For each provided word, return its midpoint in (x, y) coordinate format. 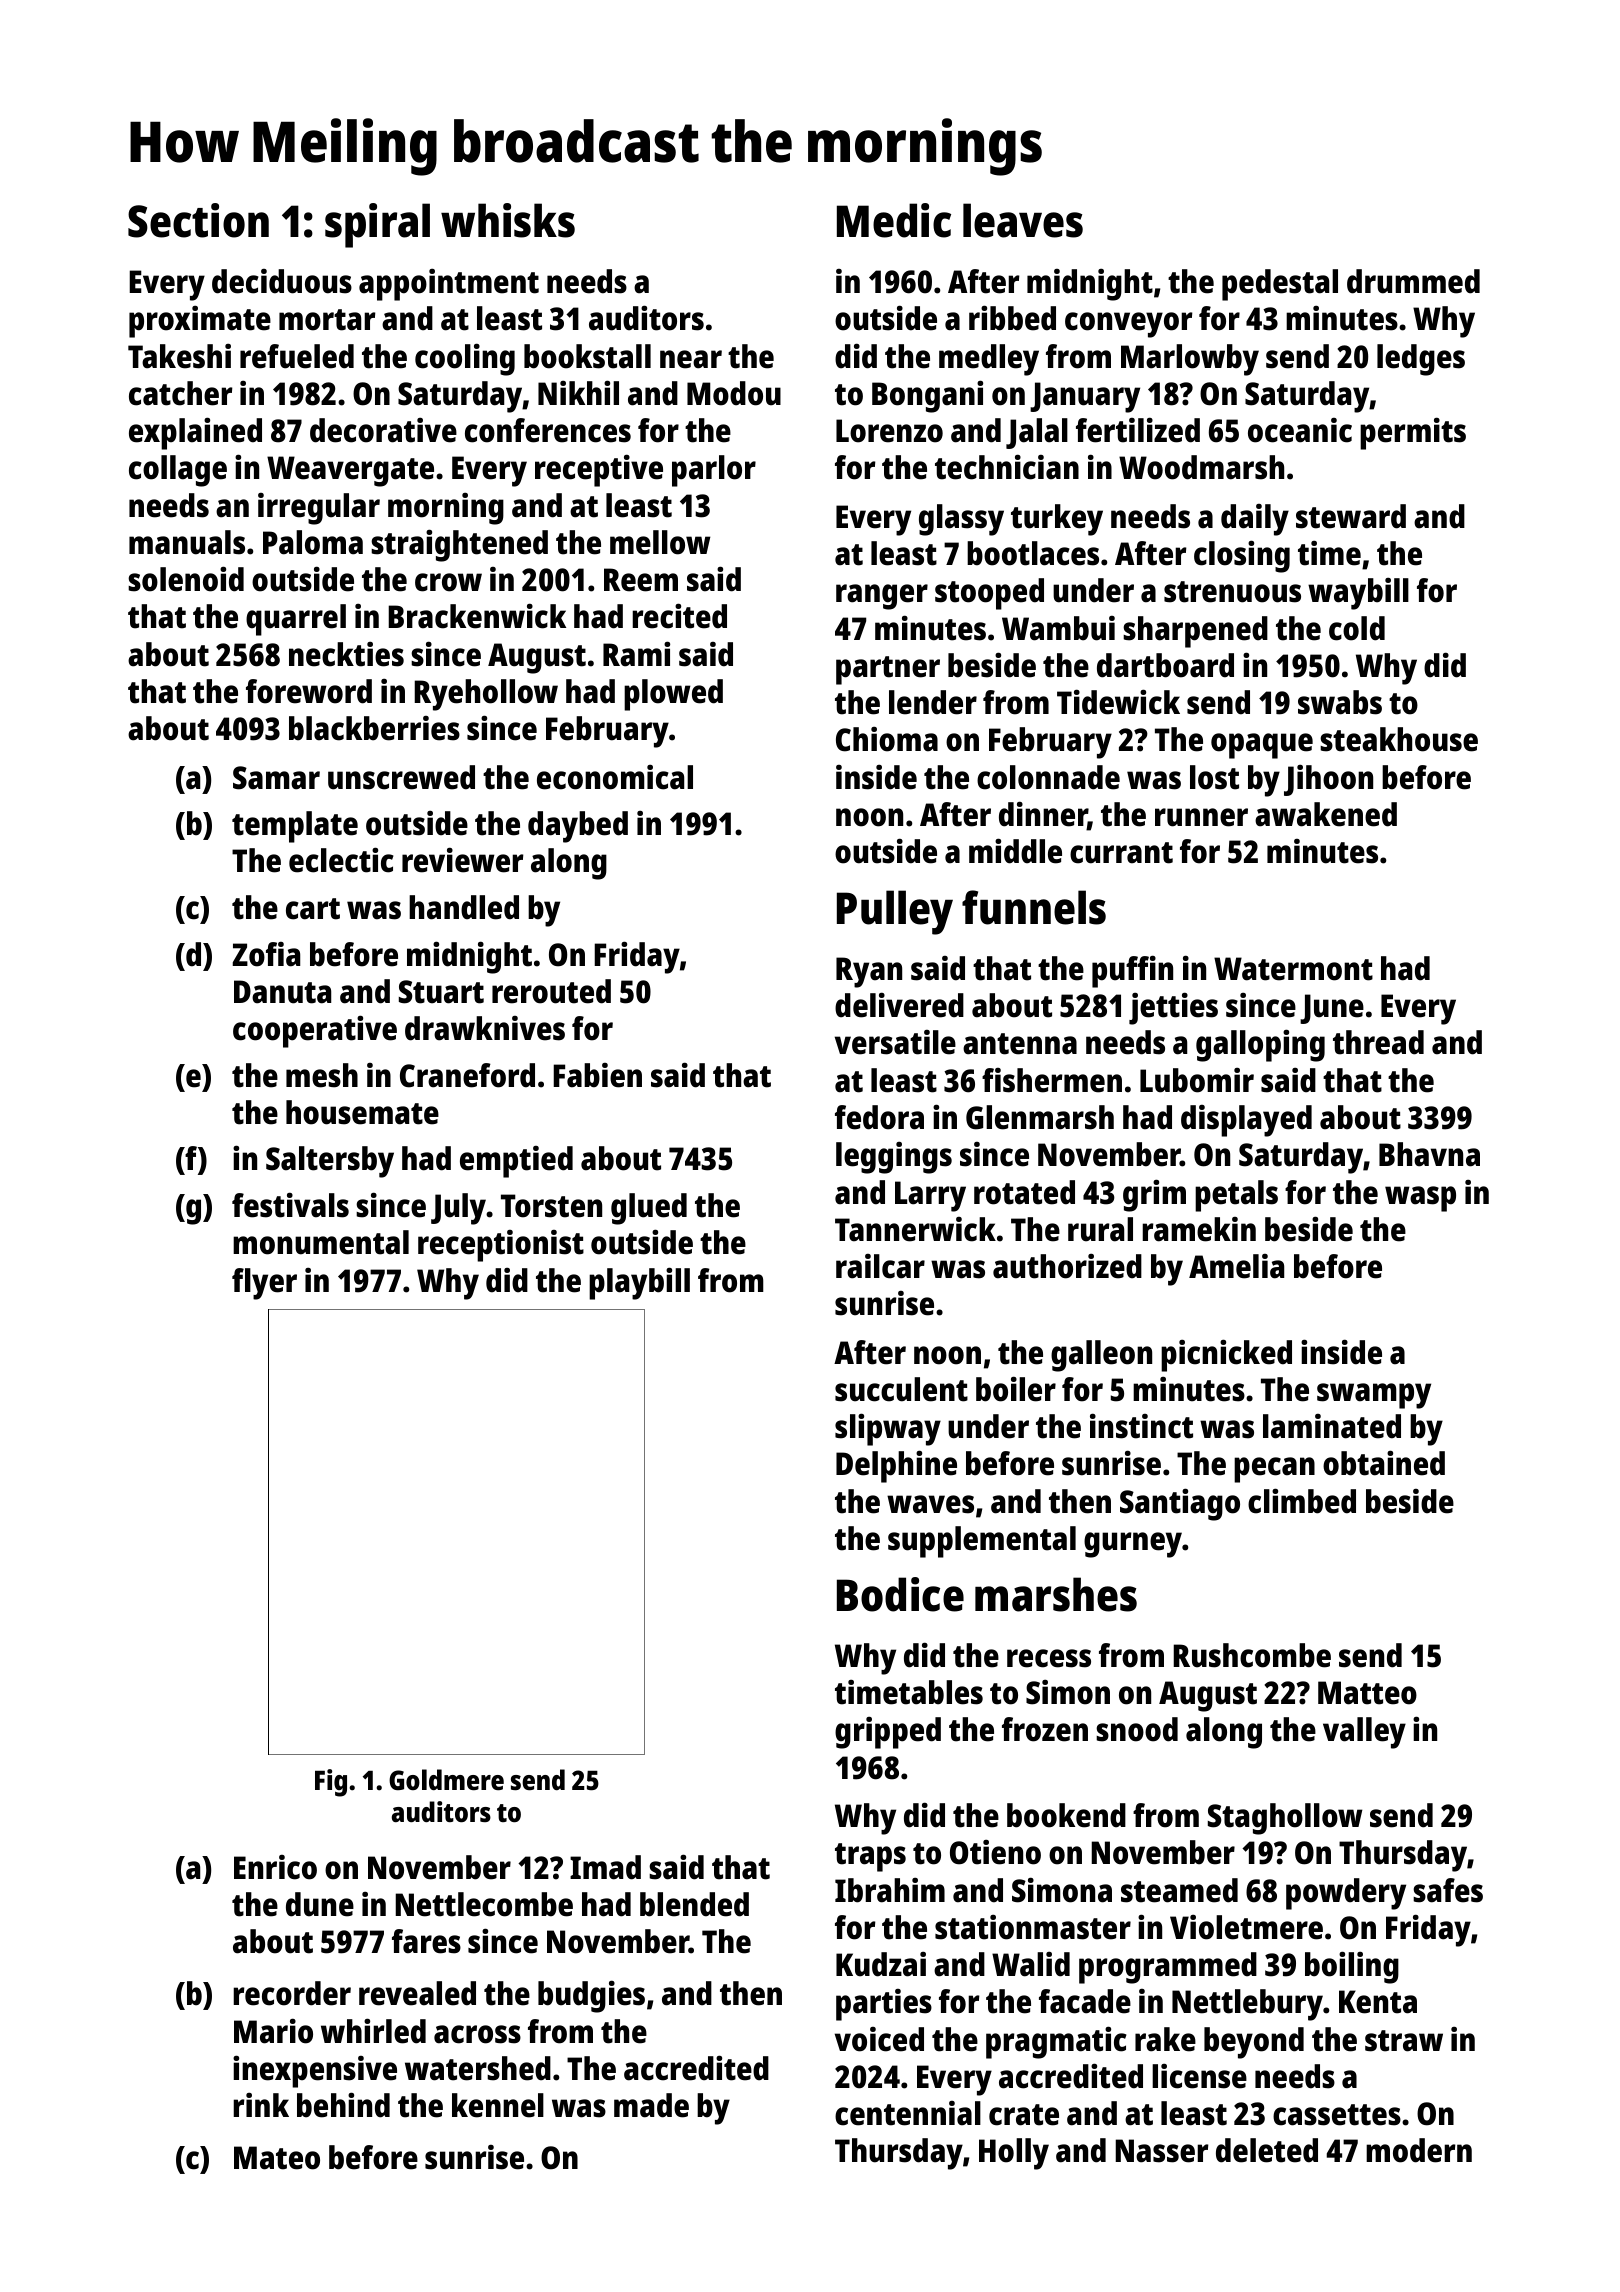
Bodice (900, 1594)
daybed (578, 827)
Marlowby (1190, 360)
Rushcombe (1252, 1655)
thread (1378, 1042)
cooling (465, 359)
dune (320, 1904)
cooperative (315, 1031)
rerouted (551, 991)
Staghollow (1285, 1819)
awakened (1326, 814)
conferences (548, 430)
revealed (417, 1993)
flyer (264, 1284)
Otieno (995, 1852)
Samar (276, 778)
